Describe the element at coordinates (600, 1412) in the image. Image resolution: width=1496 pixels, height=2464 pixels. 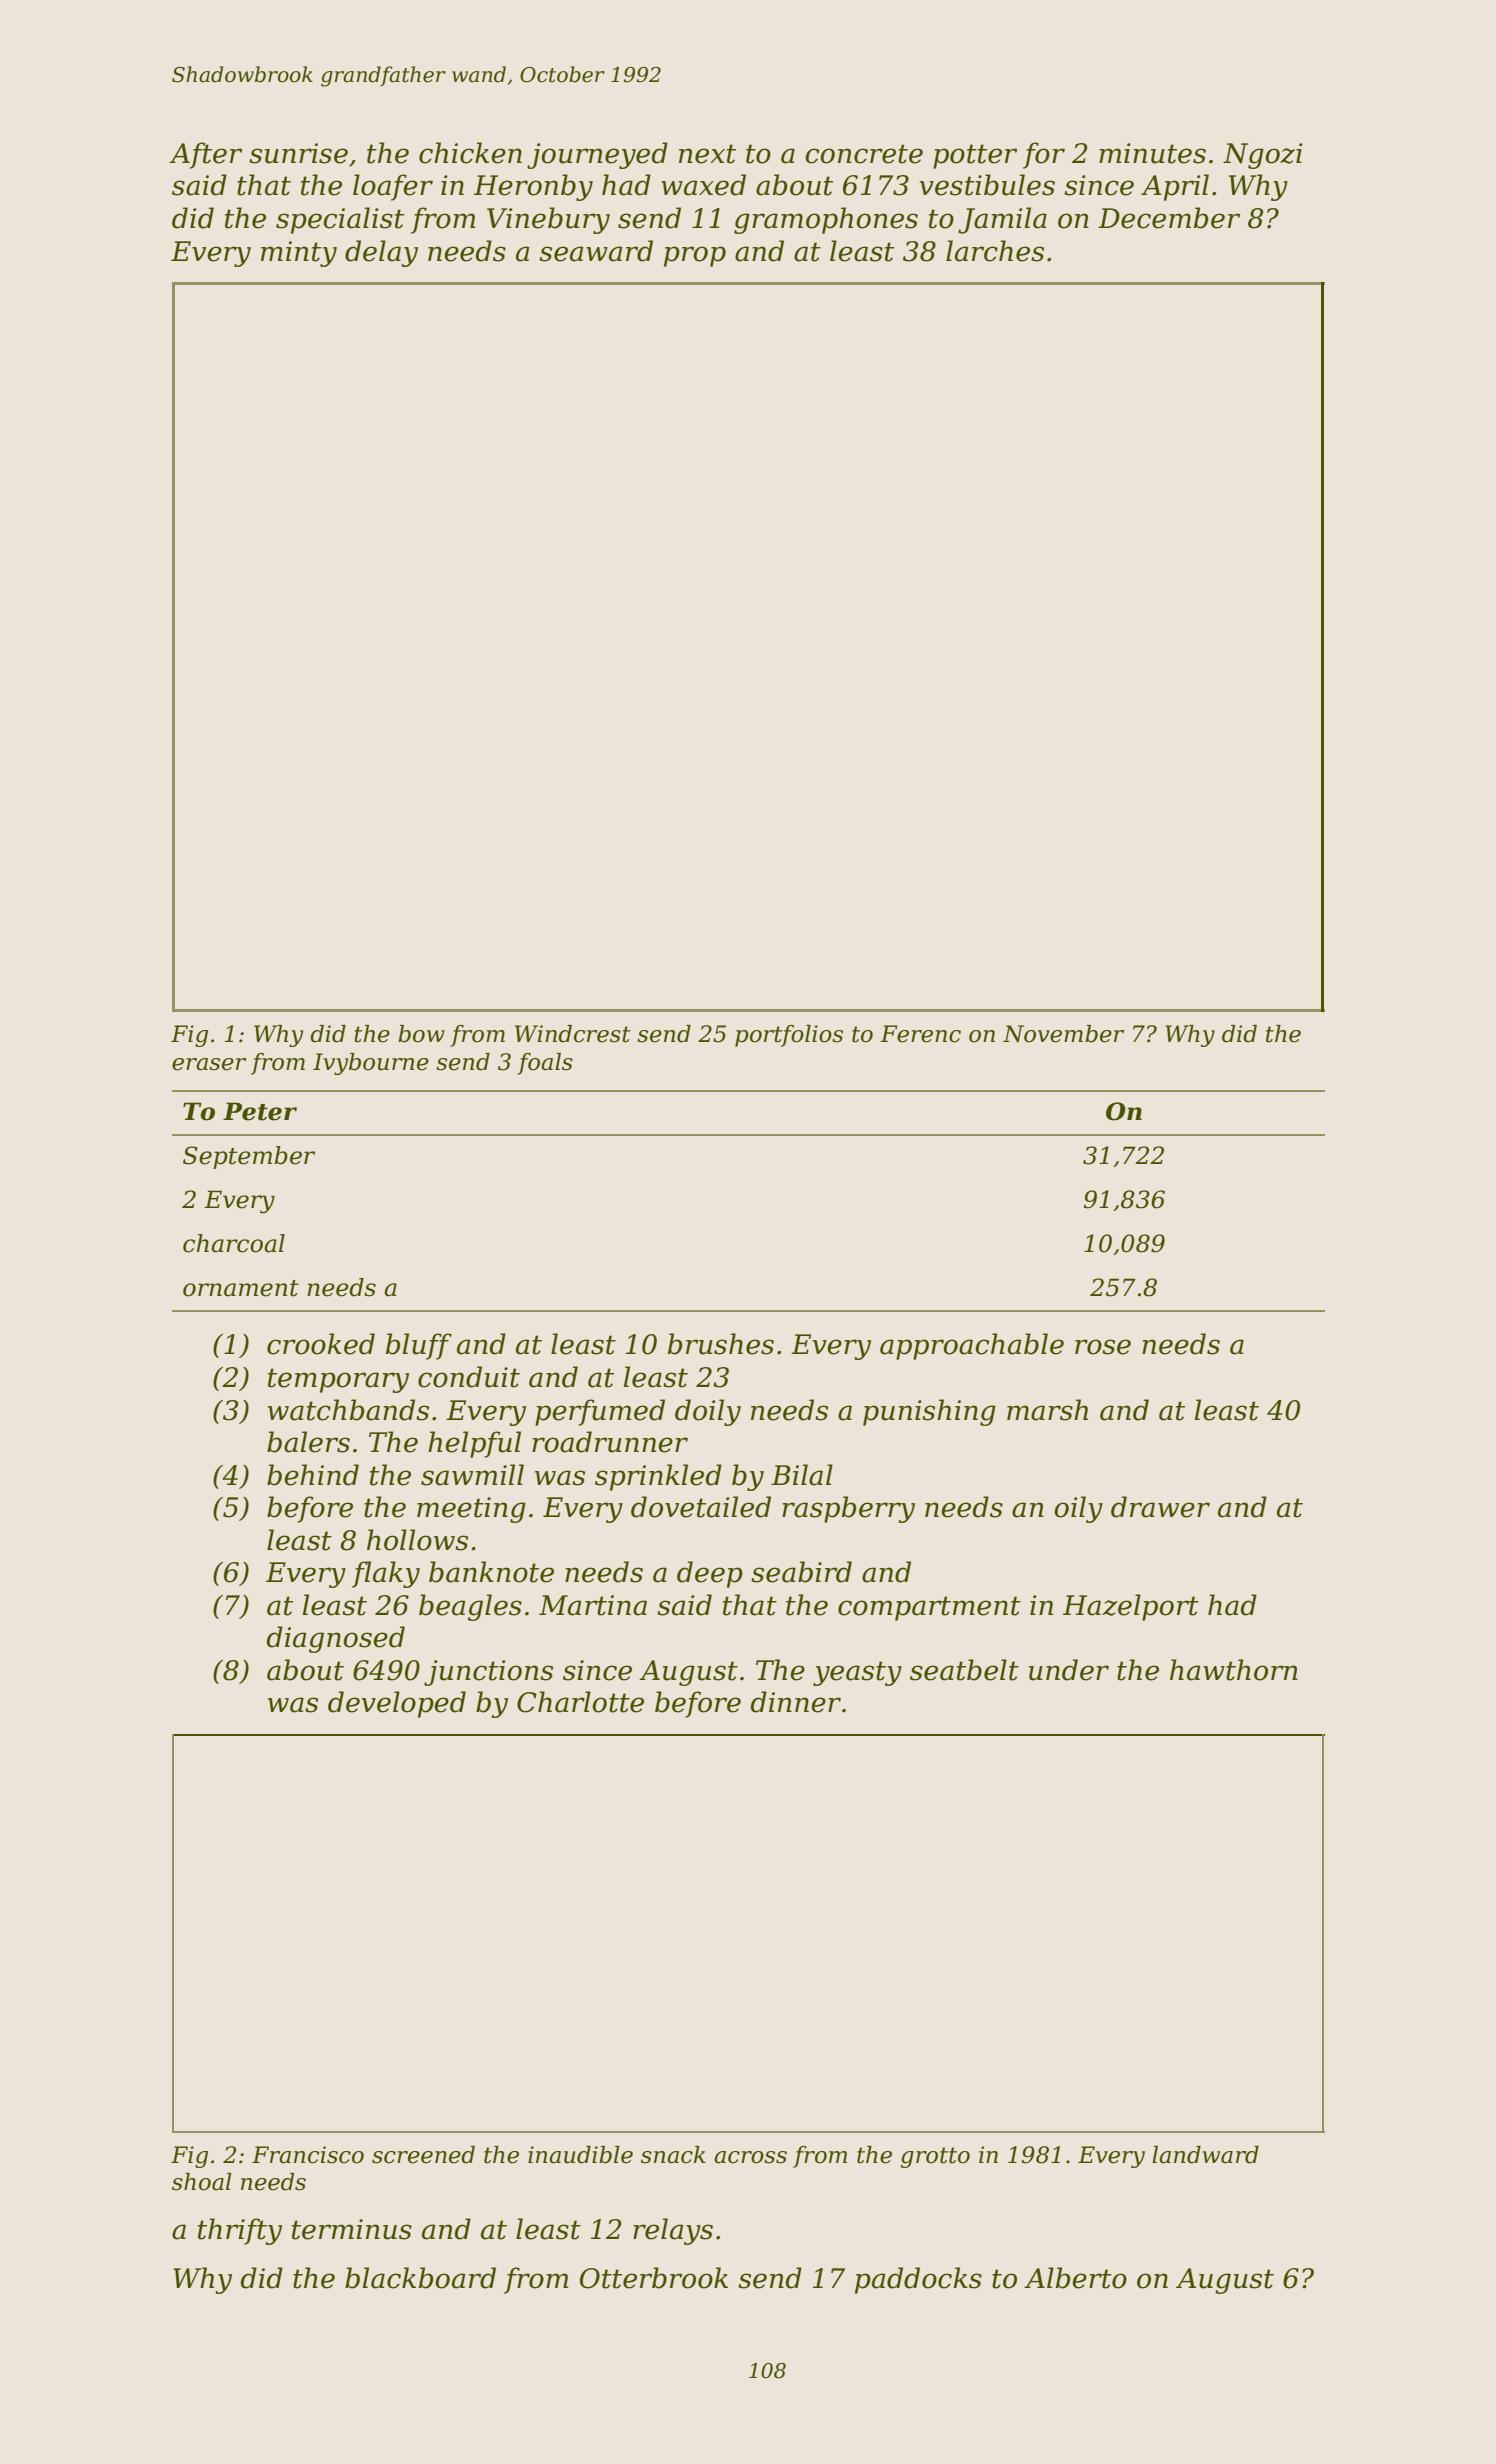
I see `perfumed` at that location.
